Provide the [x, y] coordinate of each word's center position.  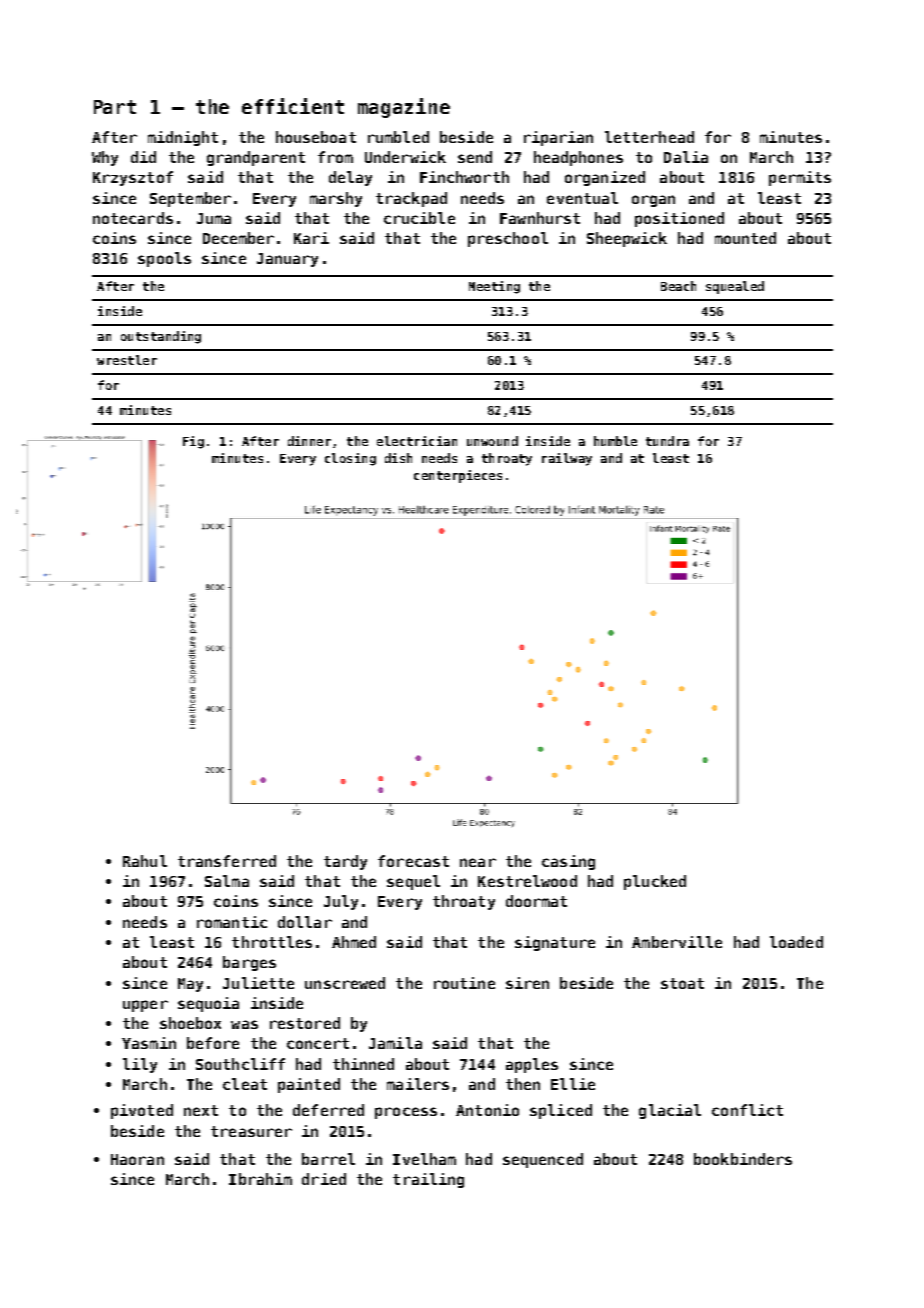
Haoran [137, 1159]
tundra [667, 441]
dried [324, 1179]
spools [164, 259]
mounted [745, 238]
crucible [419, 218]
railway [567, 459]
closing [350, 459]
